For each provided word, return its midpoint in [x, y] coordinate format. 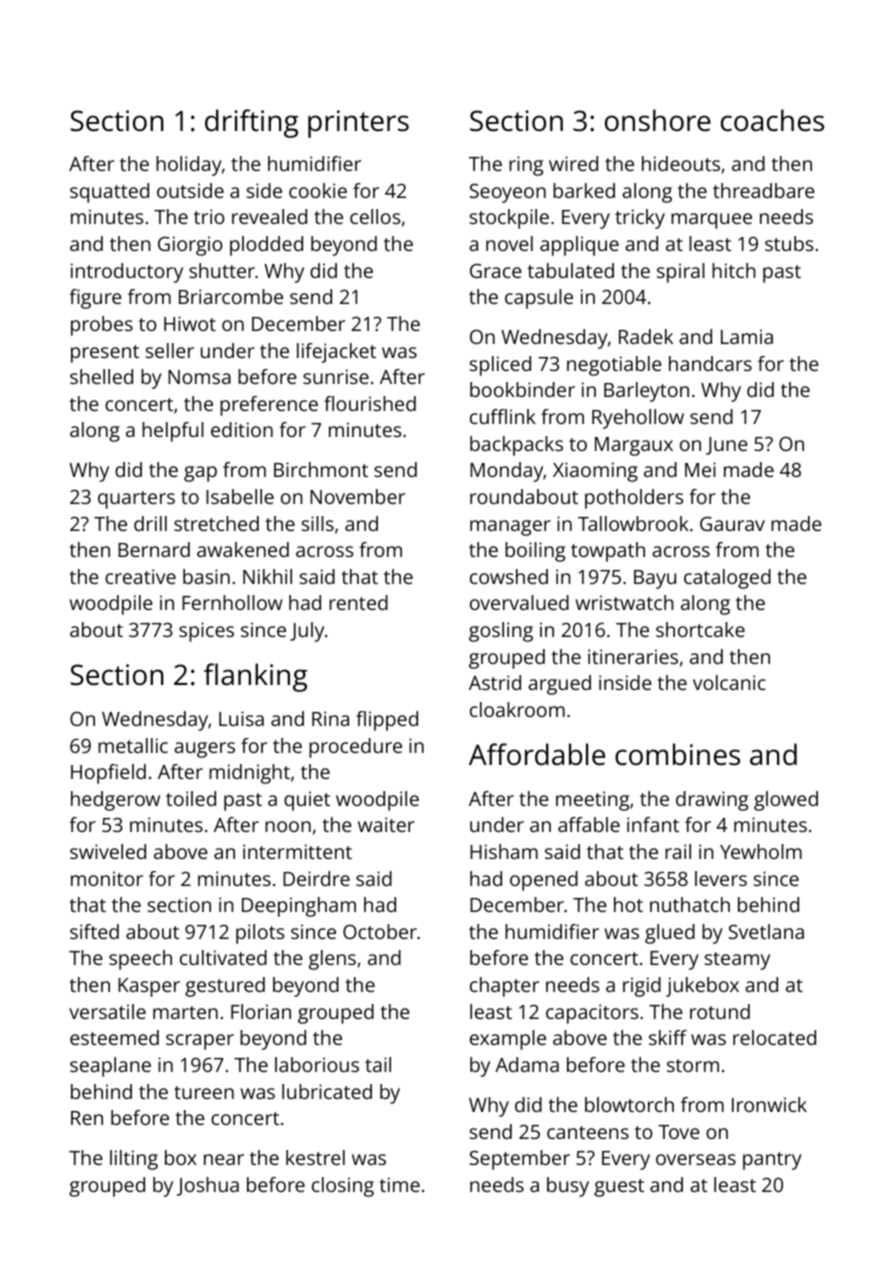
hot [628, 904]
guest [619, 1188]
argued [559, 685]
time [399, 1184]
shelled [101, 376]
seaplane [110, 1067]
